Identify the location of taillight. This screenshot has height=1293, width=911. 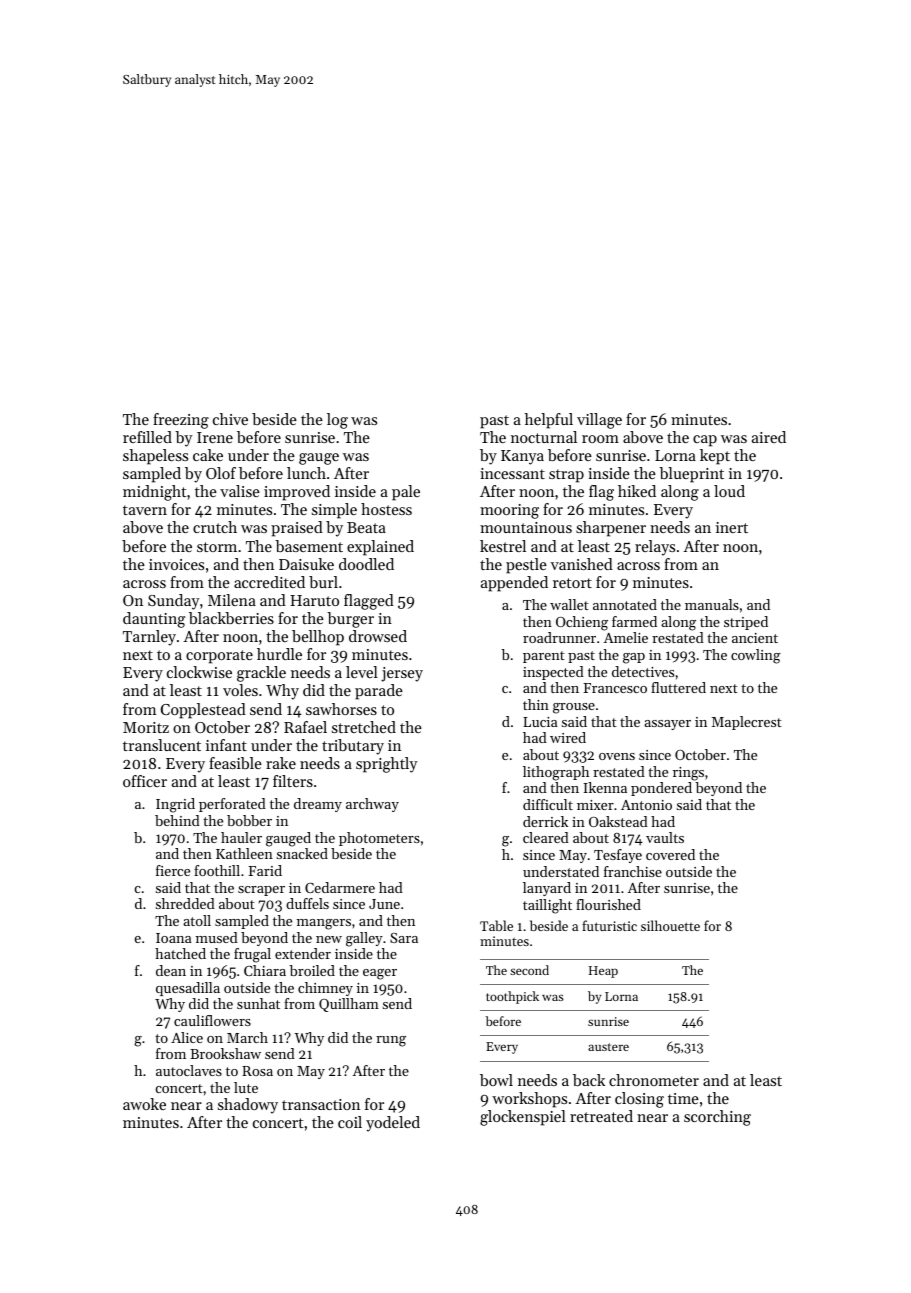
(547, 906).
